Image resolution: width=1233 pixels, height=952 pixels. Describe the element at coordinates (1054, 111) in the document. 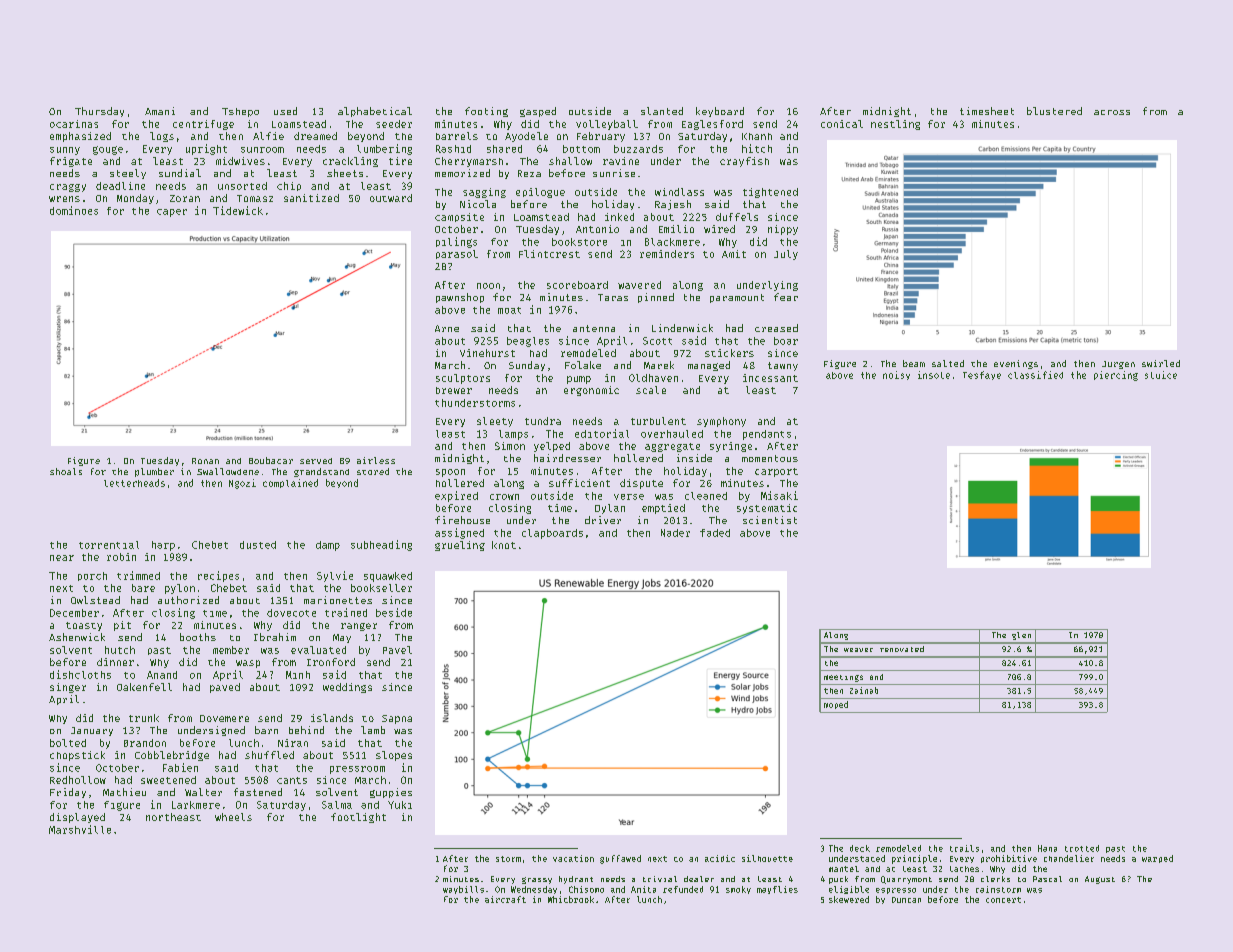

I see `blustered` at that location.
